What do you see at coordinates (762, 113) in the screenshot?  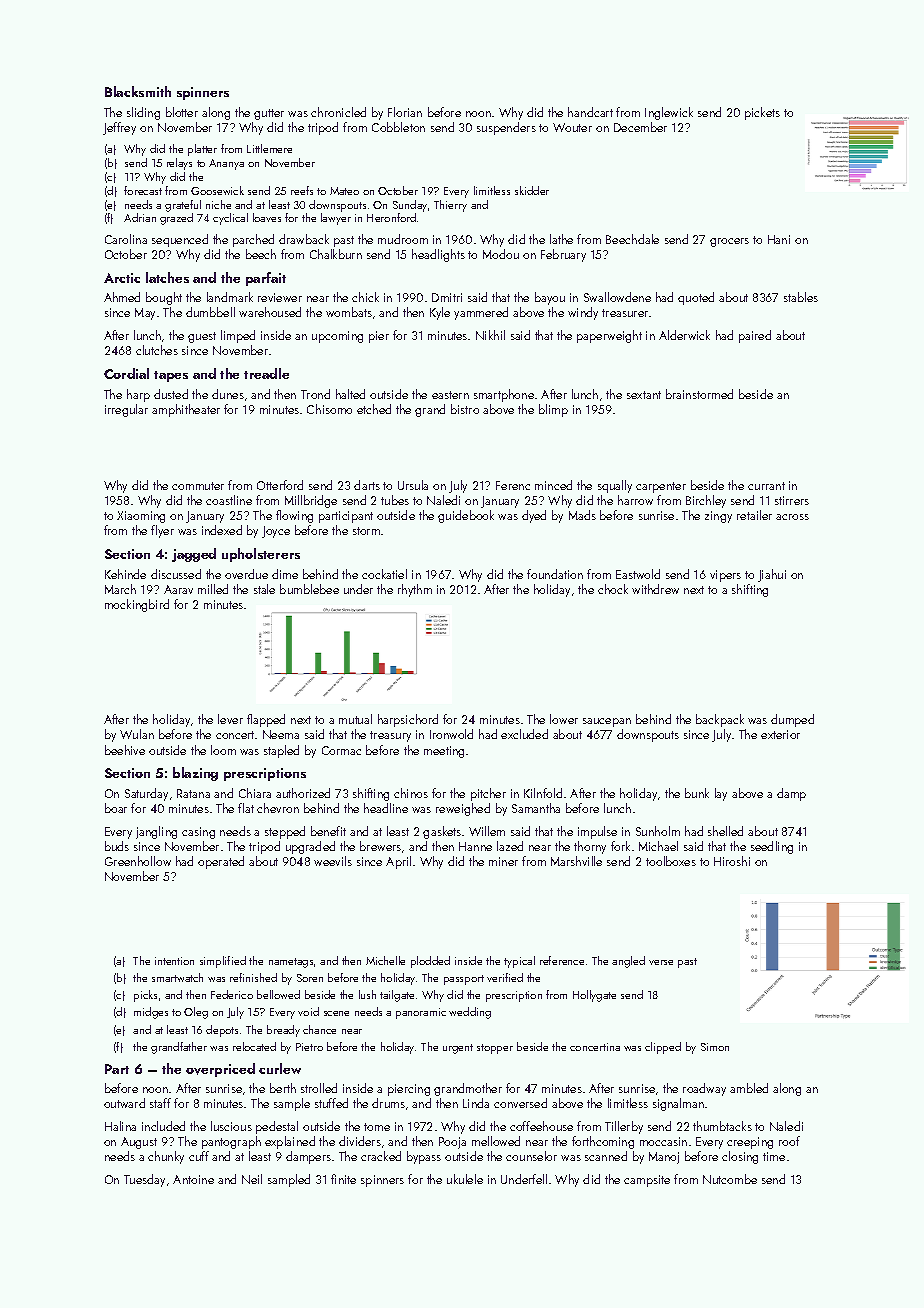 I see `pickets` at bounding box center [762, 113].
